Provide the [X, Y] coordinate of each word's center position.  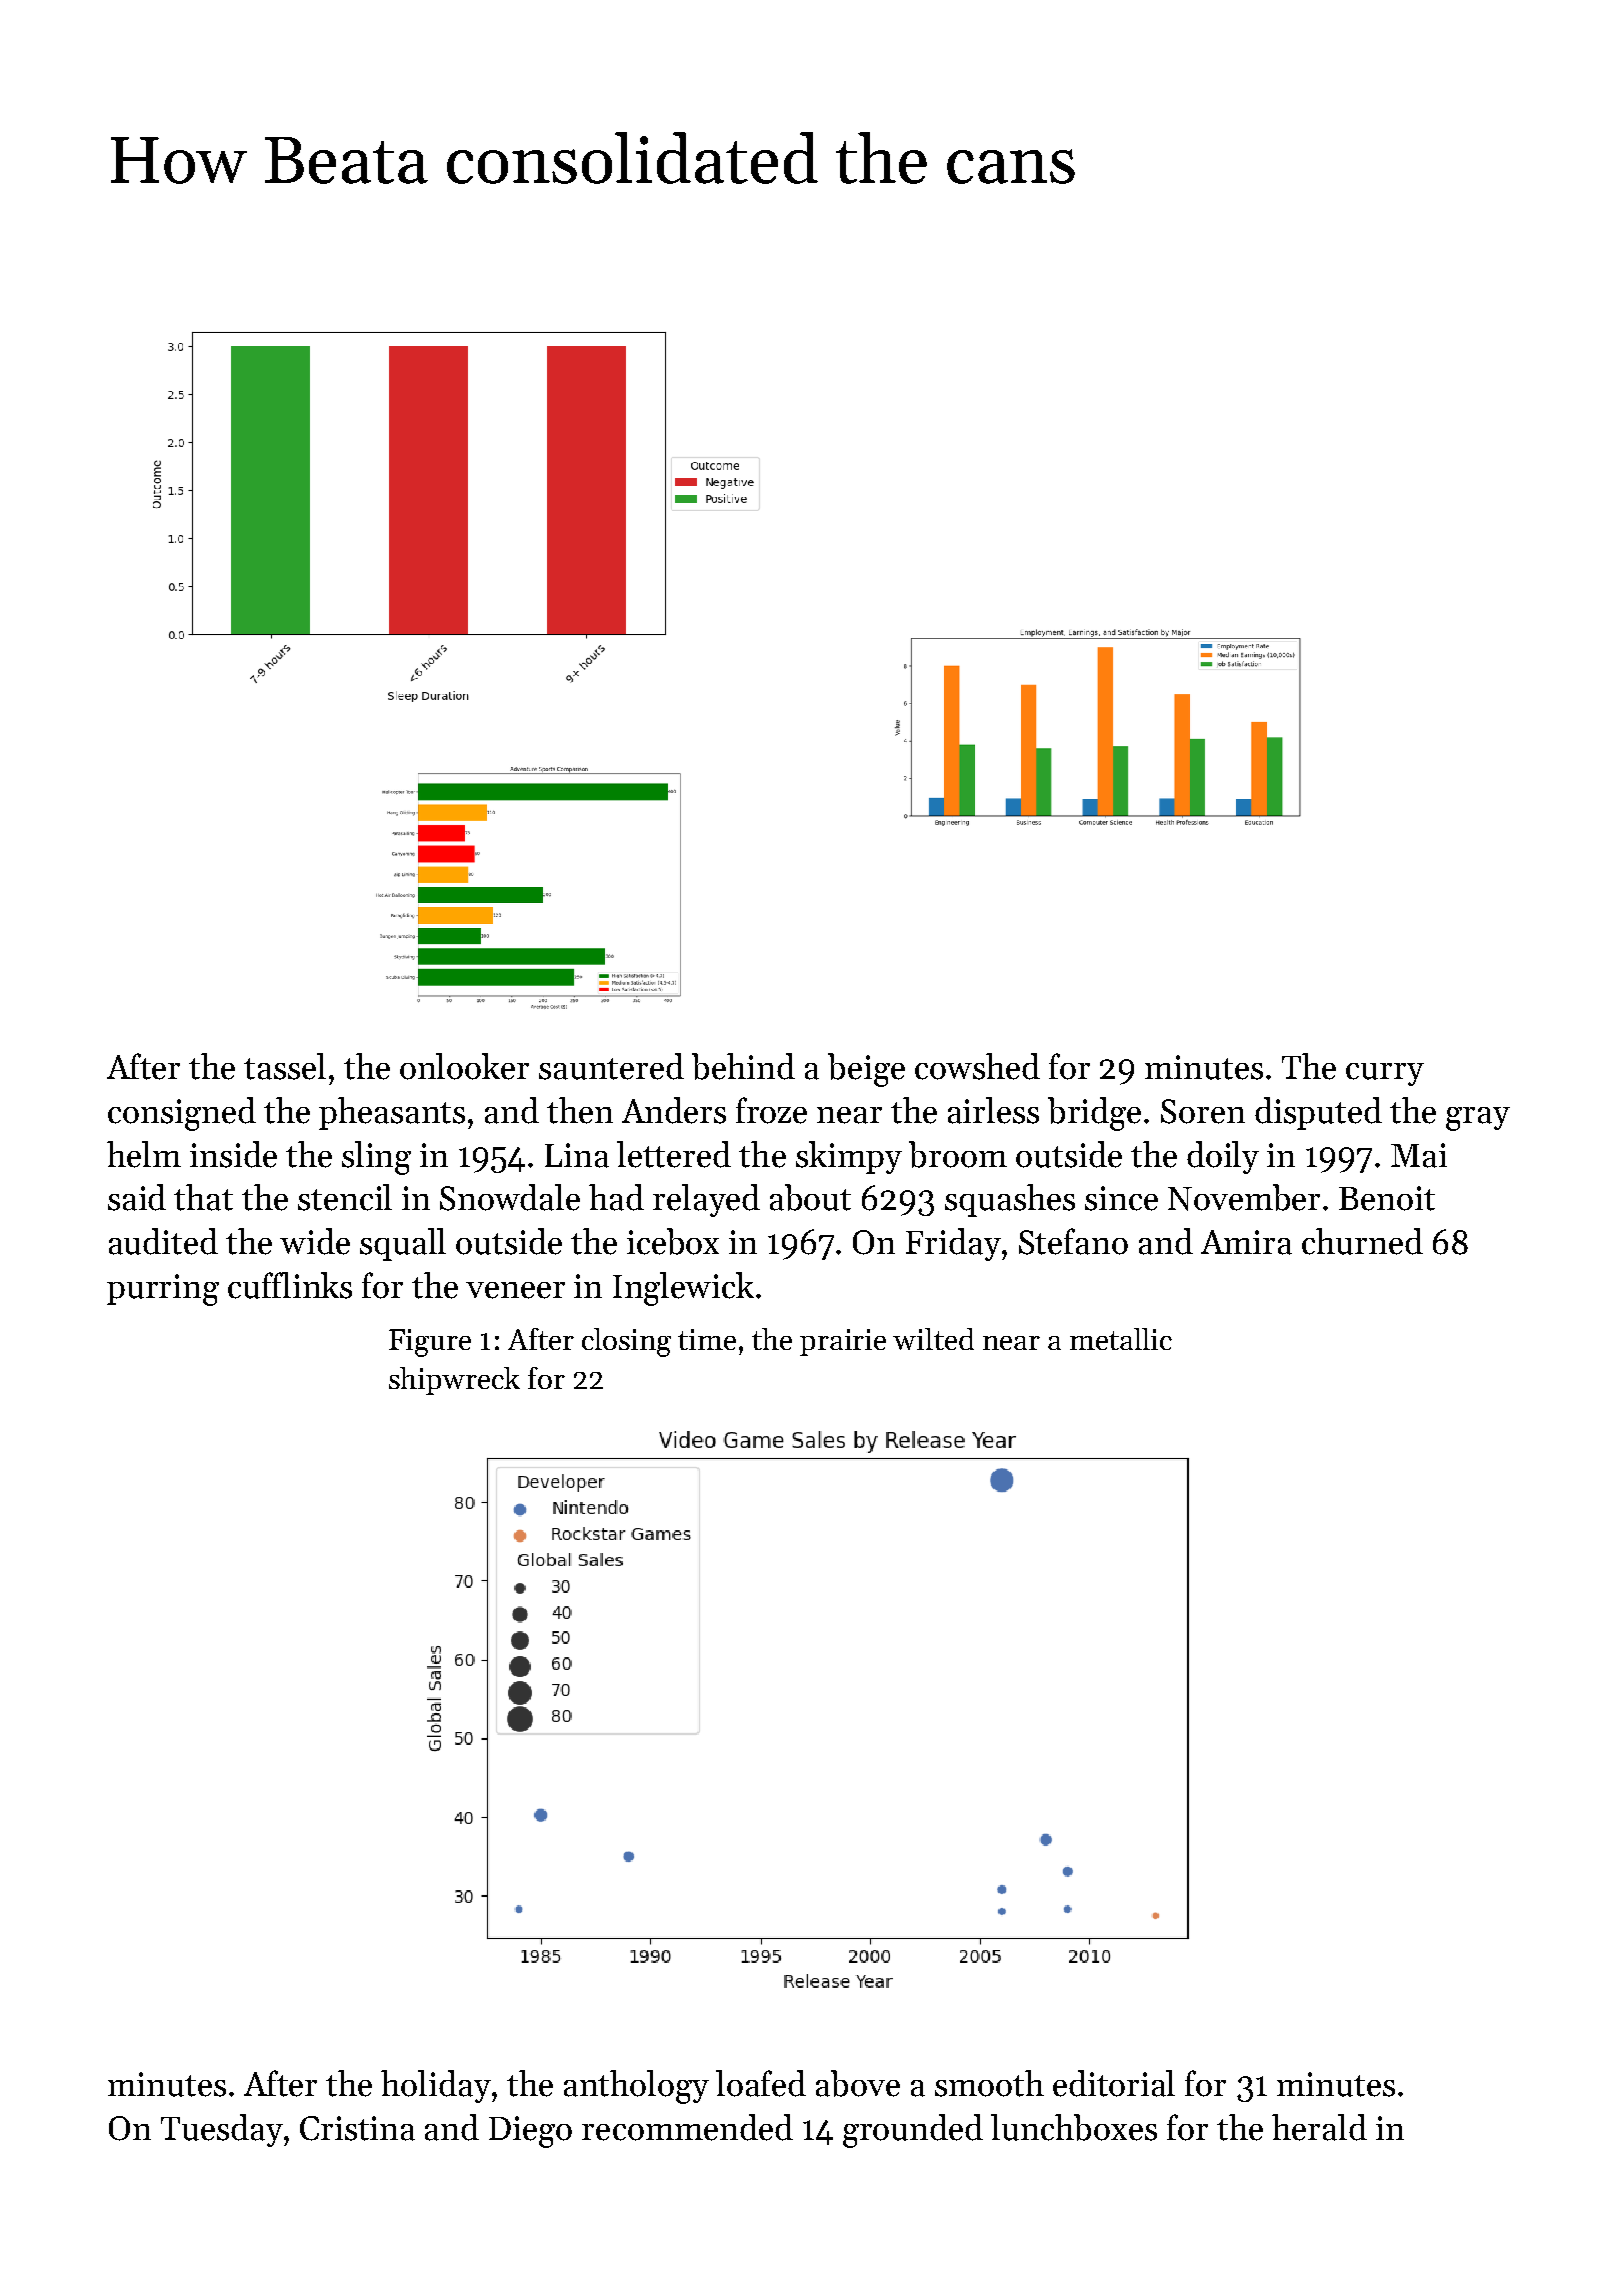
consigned [182, 1114]
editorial [1114, 2083]
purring [163, 1290]
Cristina [357, 2128]
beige [866, 1070]
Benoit [1387, 1198]
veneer [515, 1290]
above [858, 2083]
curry [1385, 1074]
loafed [761, 2083]
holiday [436, 2086]
